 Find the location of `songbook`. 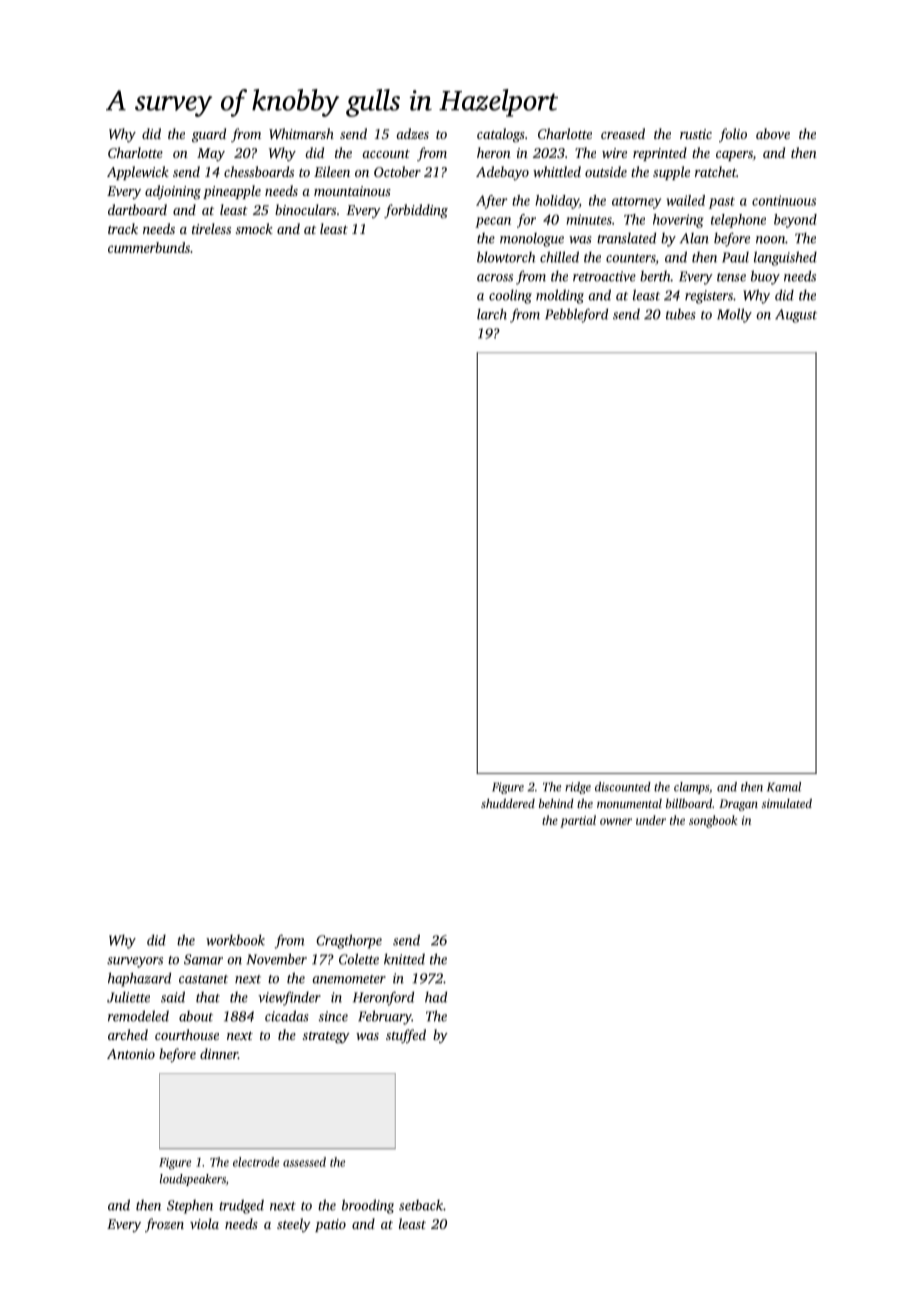

songbook is located at coordinates (713, 821).
